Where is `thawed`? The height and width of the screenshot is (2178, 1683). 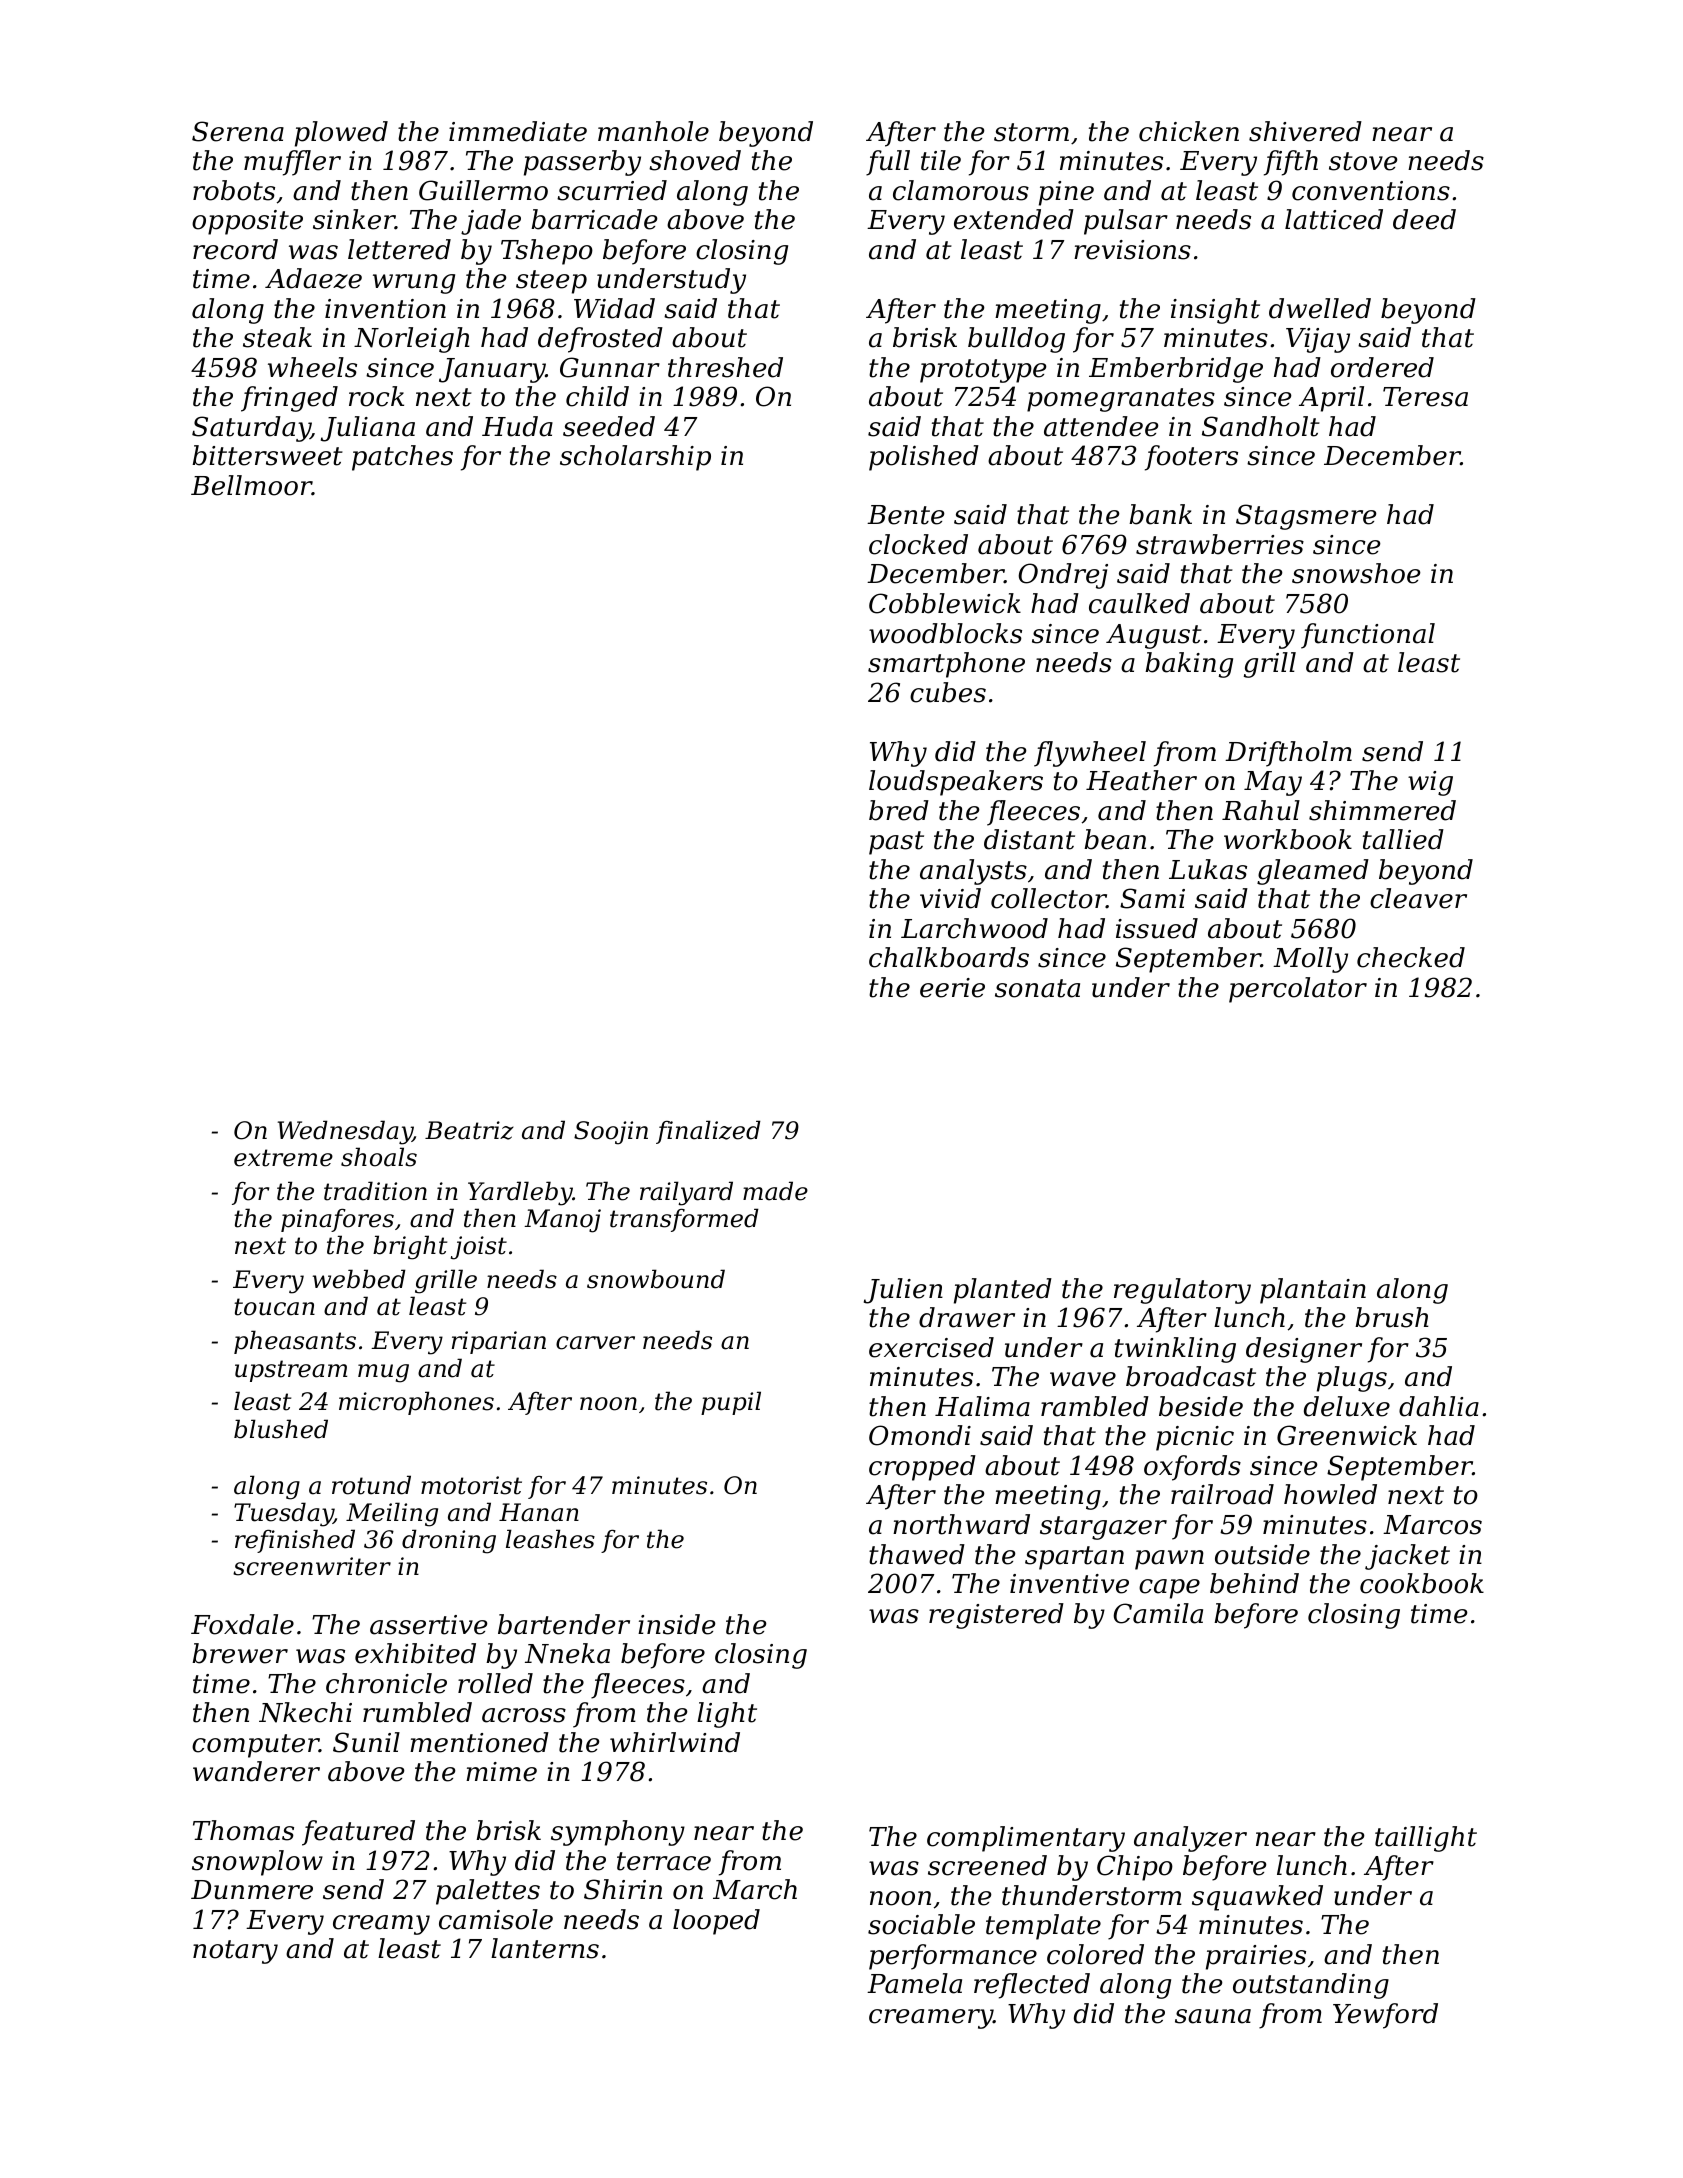
thawed is located at coordinates (917, 1554).
